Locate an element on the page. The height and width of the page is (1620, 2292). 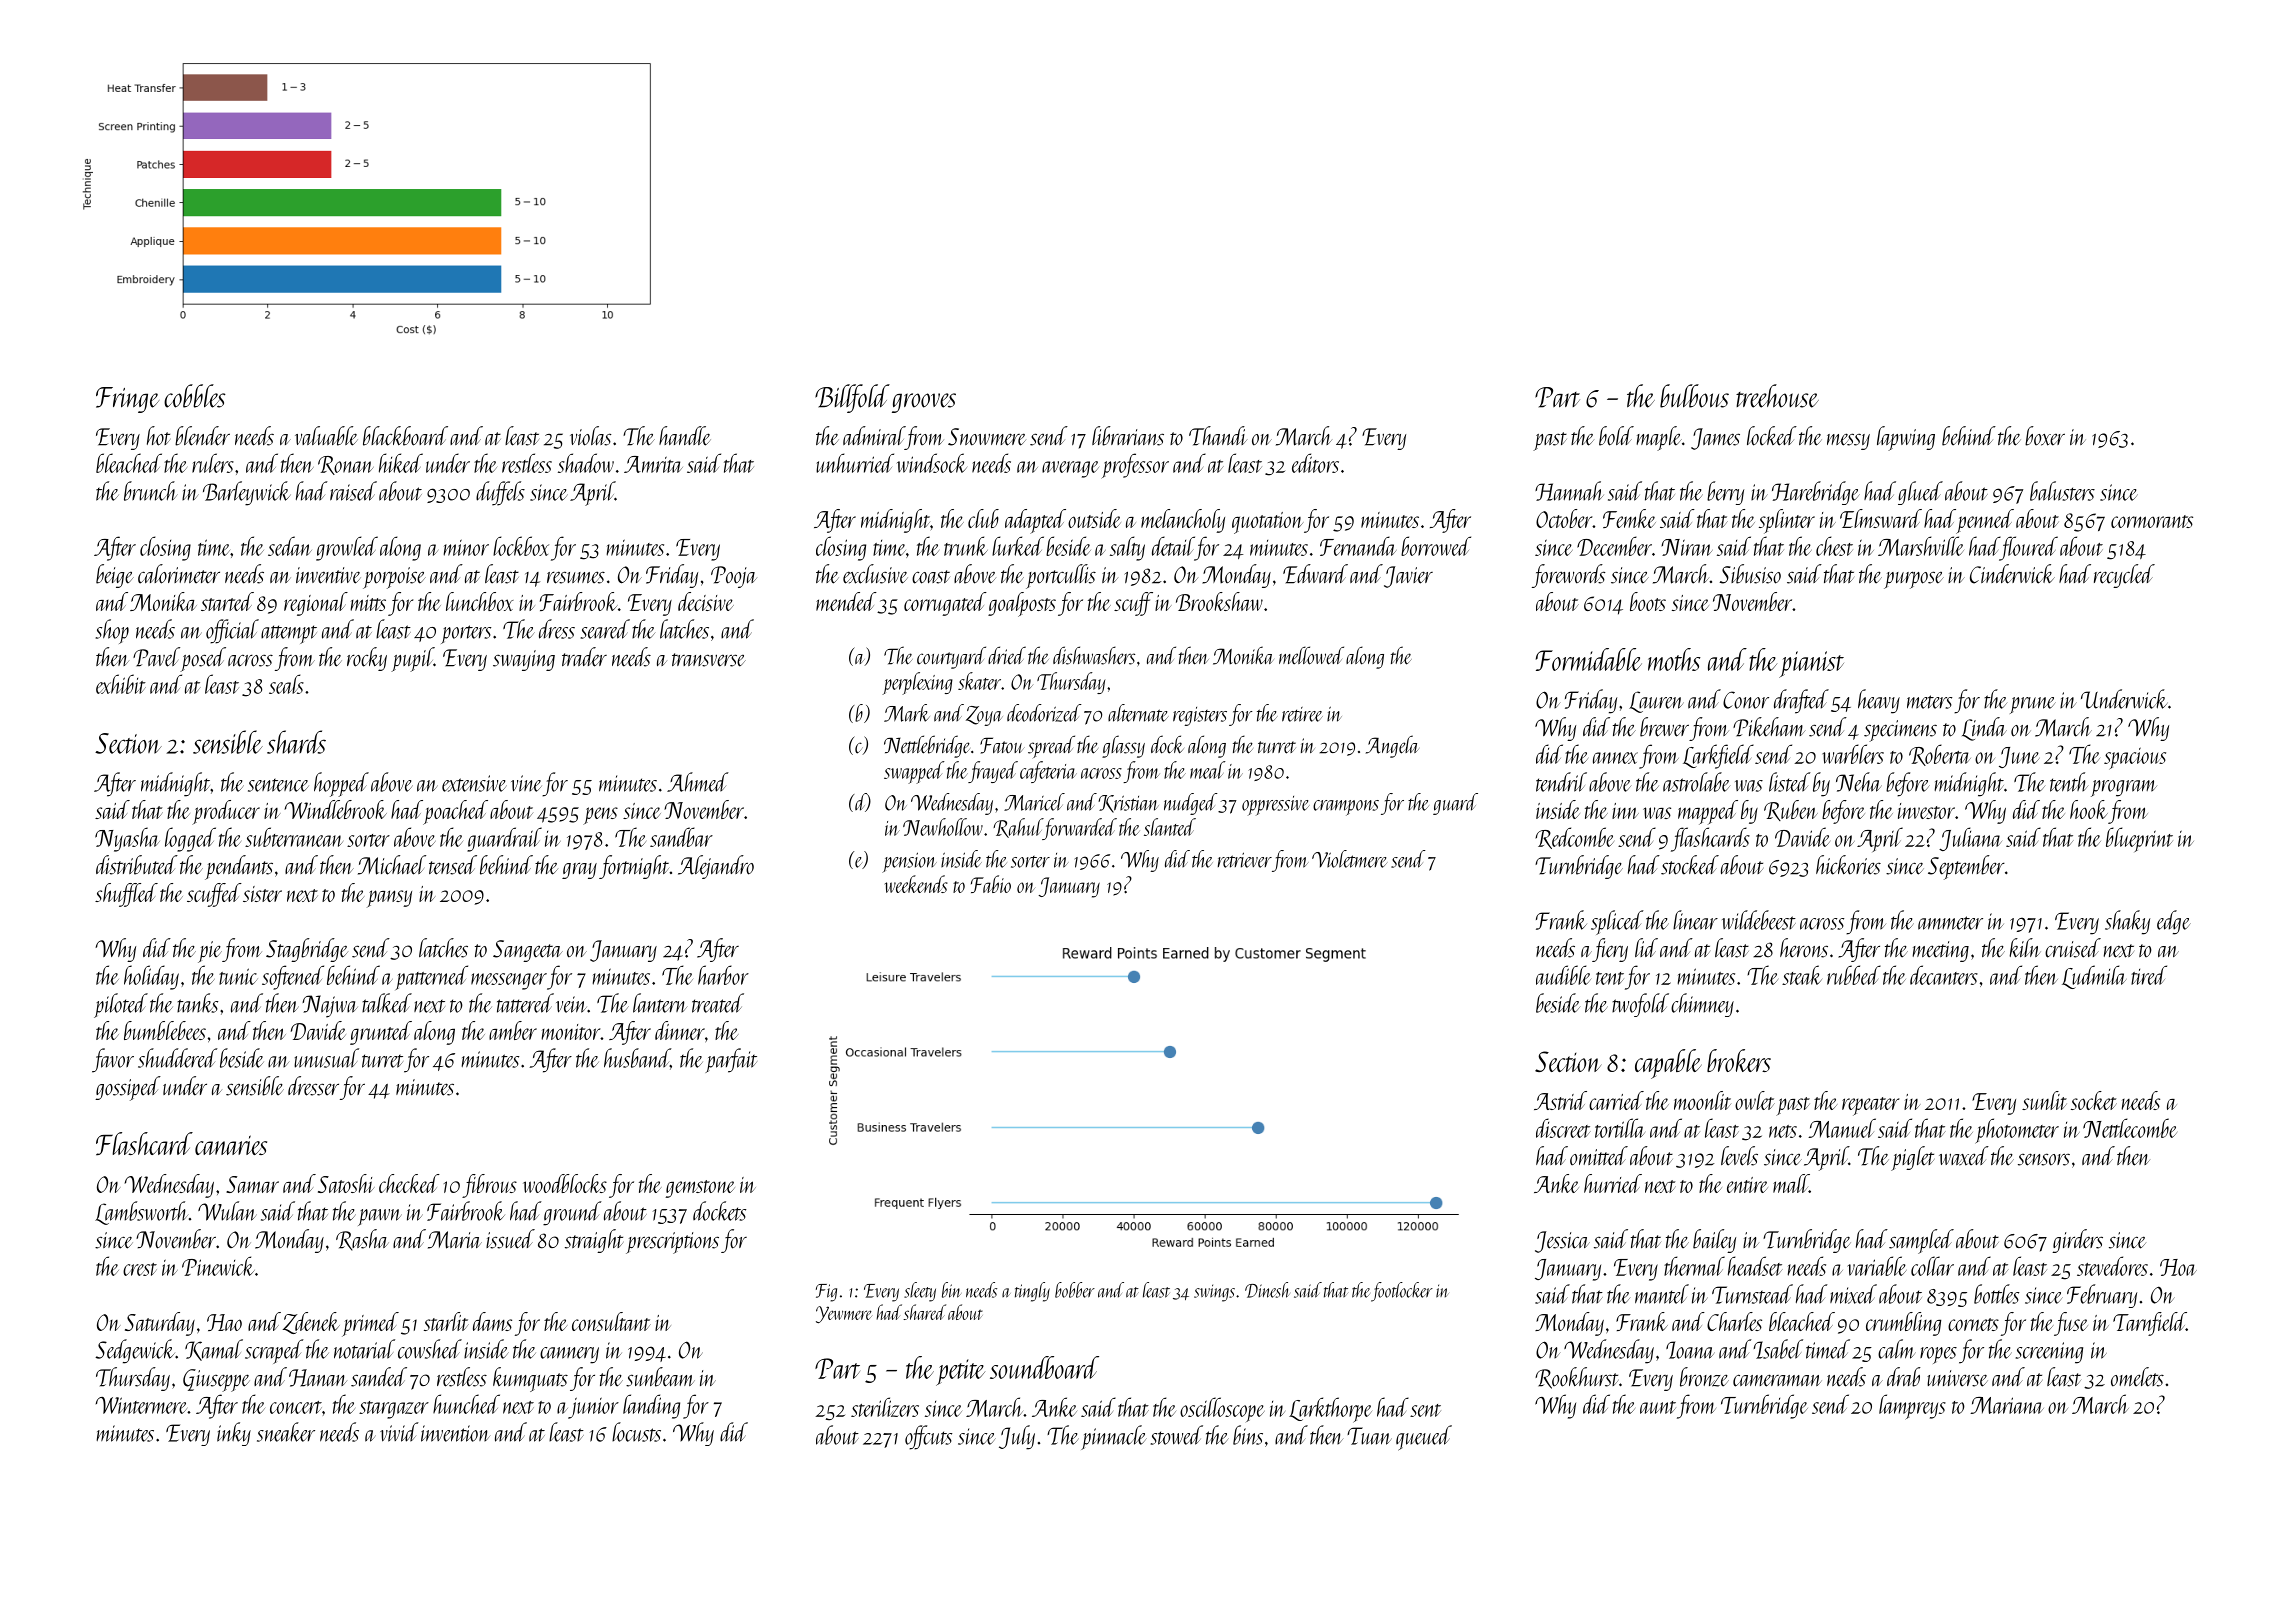
bulbous is located at coordinates (1694, 396).
